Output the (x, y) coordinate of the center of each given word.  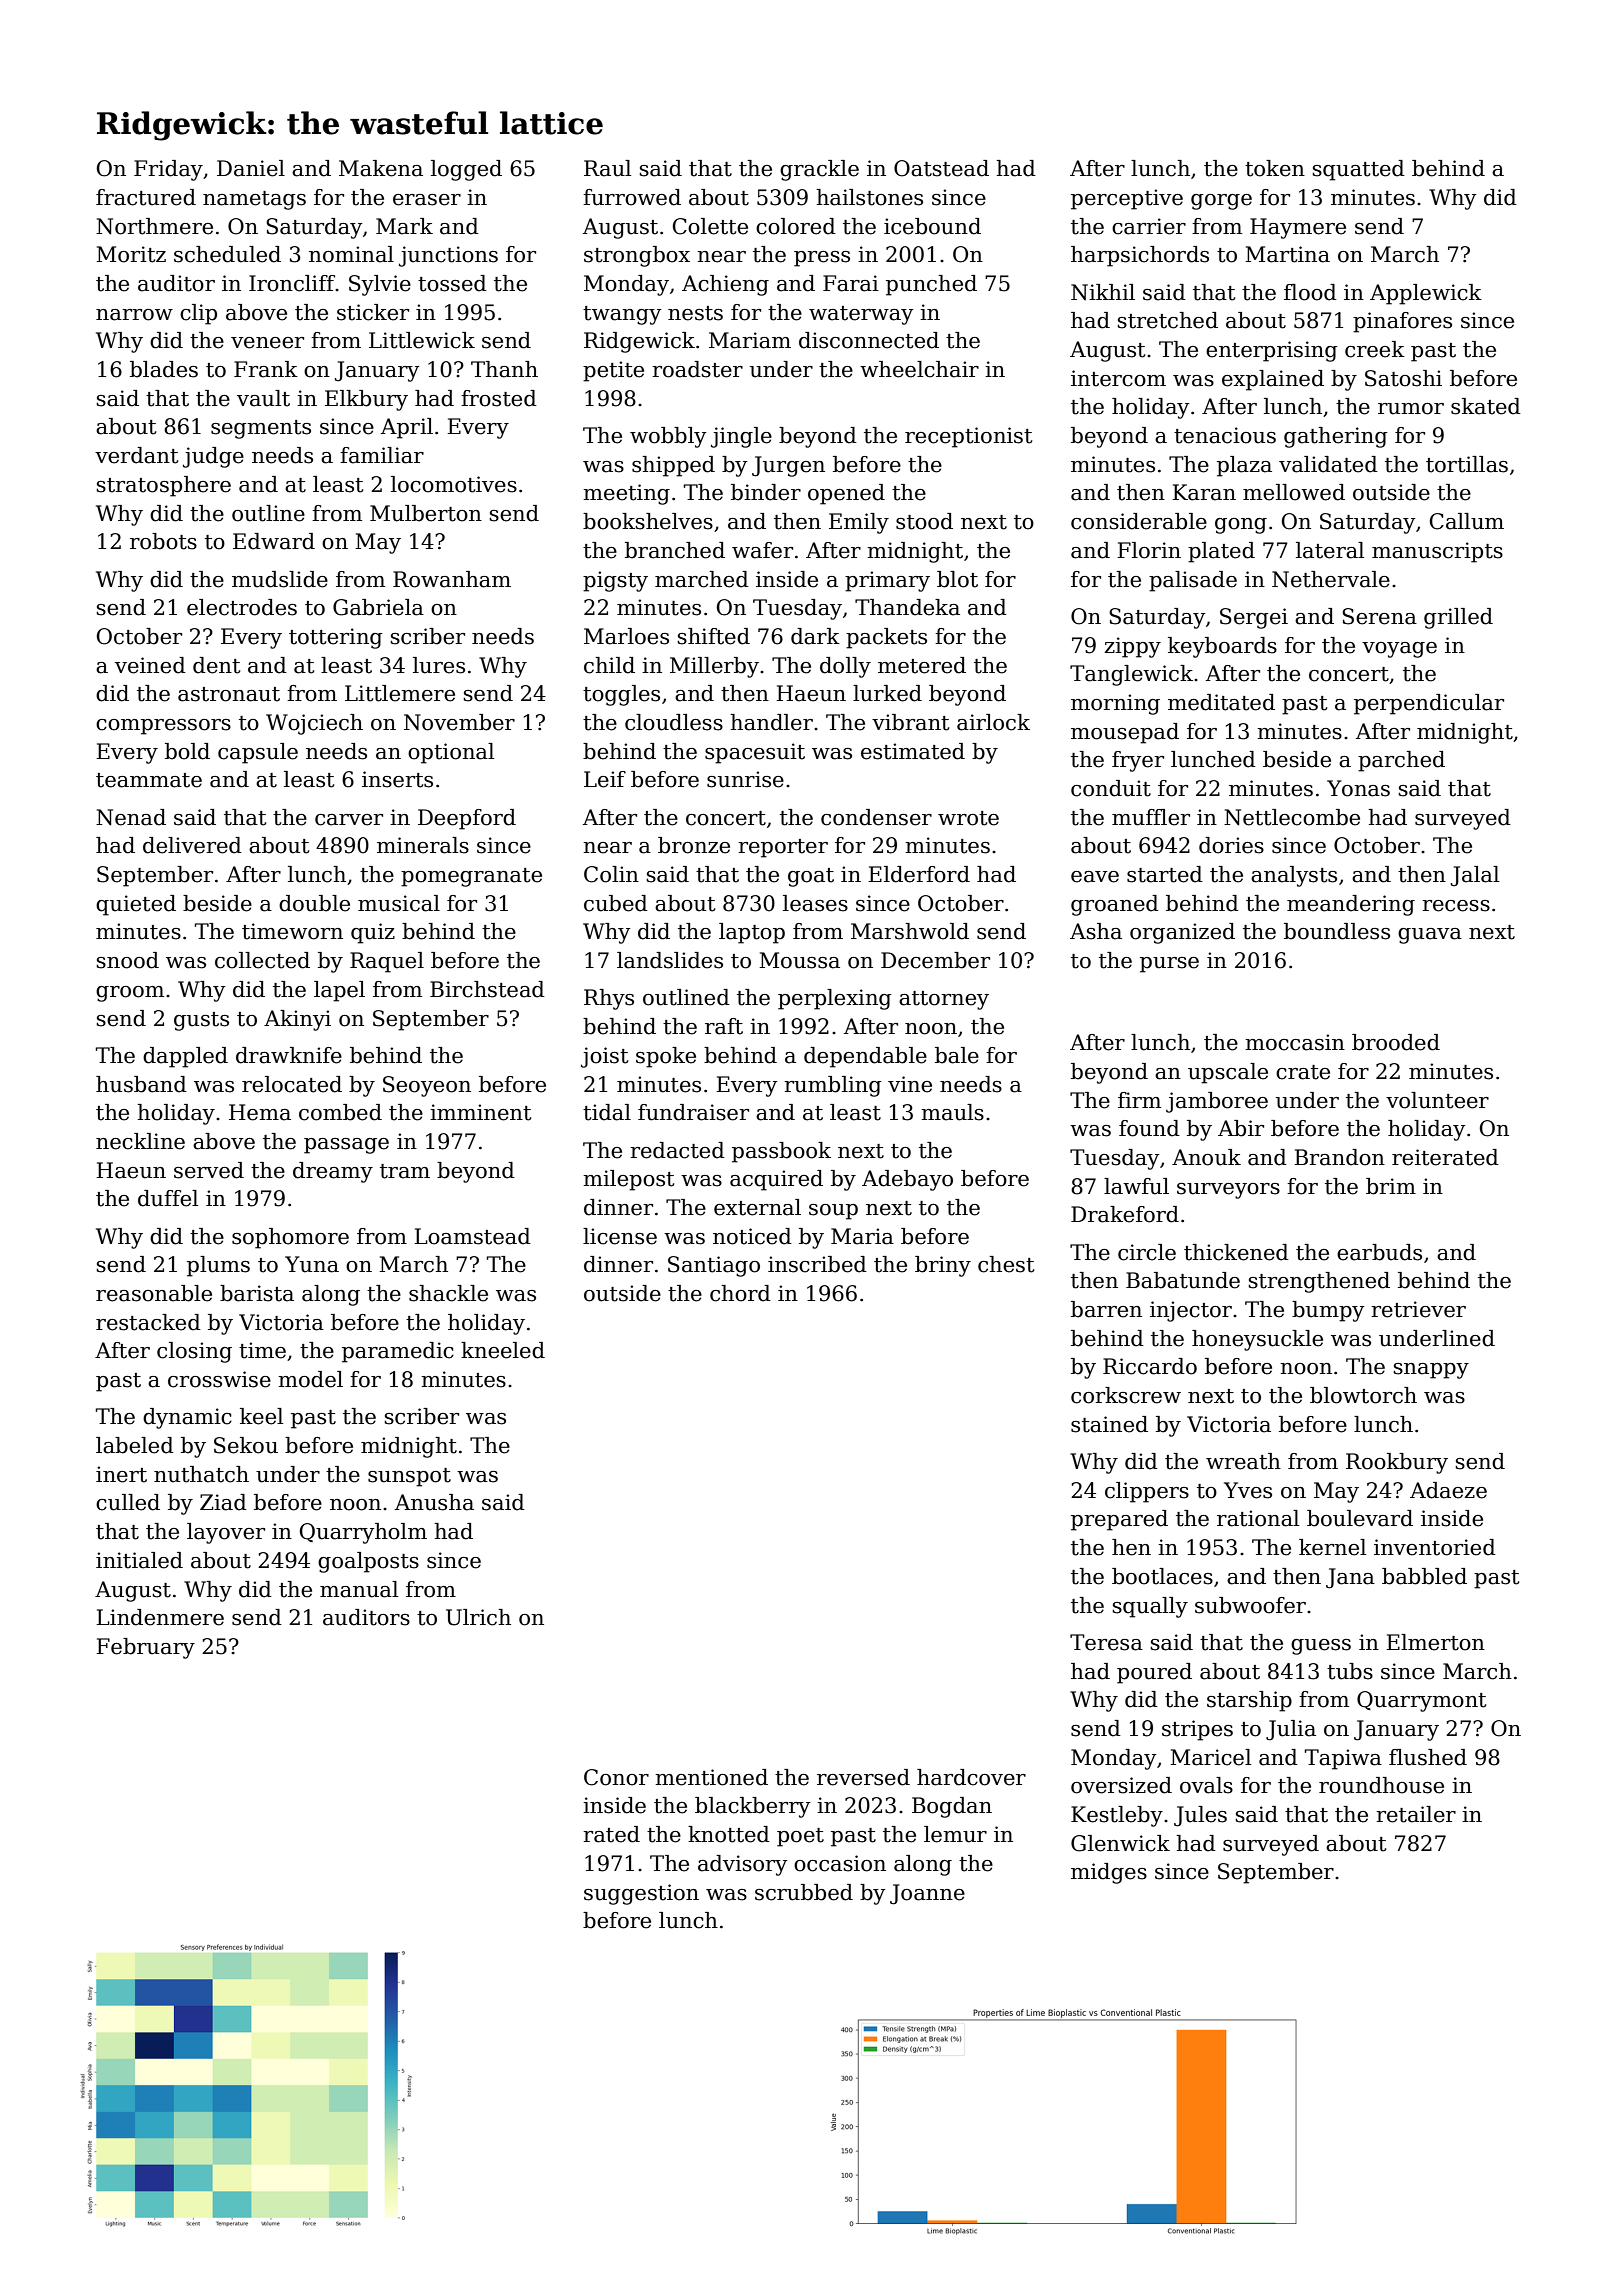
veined (150, 665)
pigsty (615, 581)
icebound (932, 226)
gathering (1336, 437)
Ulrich (478, 1617)
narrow (134, 315)
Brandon (1339, 1157)
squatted (1359, 170)
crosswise (219, 1379)
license (620, 1236)
